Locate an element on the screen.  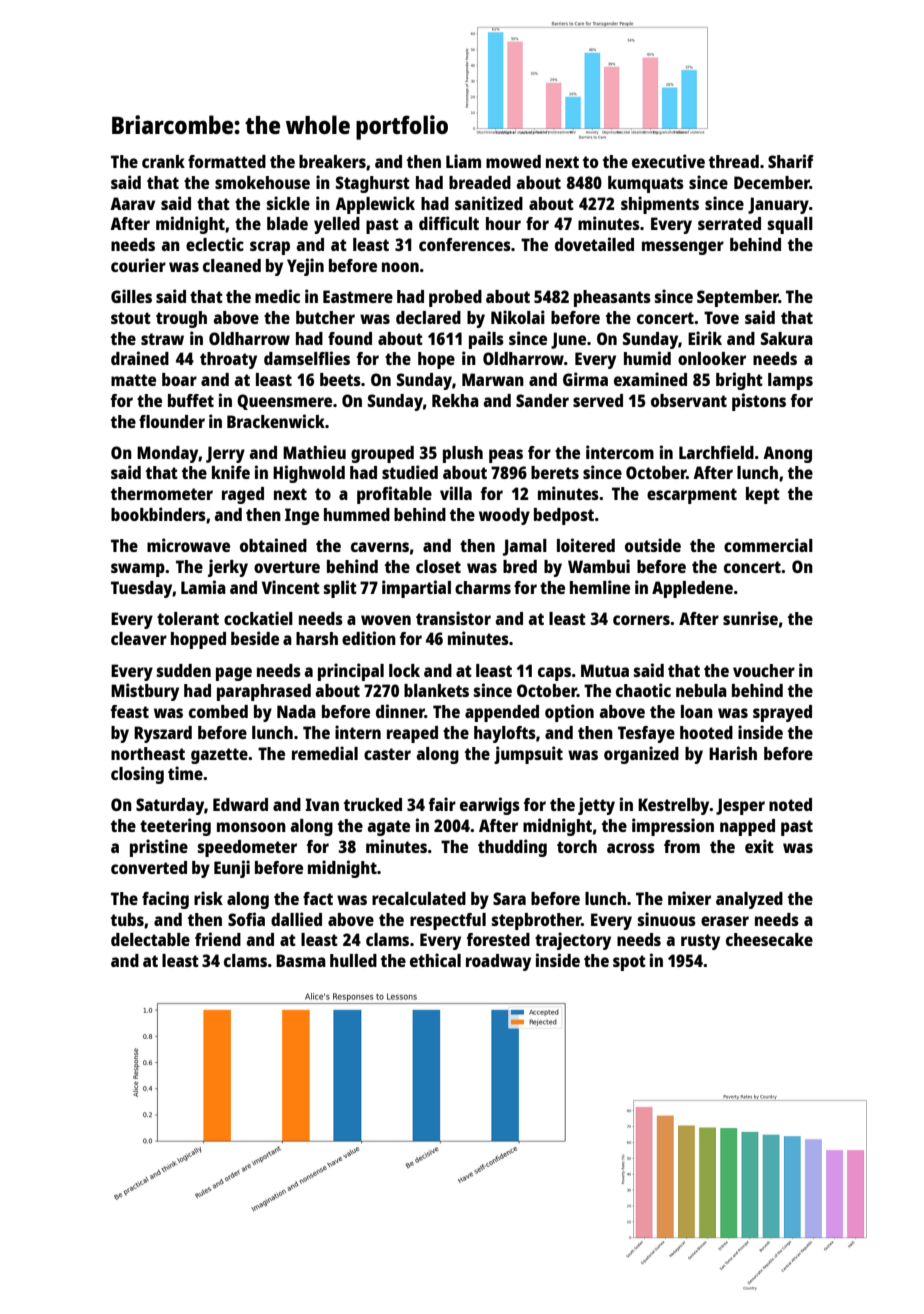
bred is located at coordinates (520, 566).
